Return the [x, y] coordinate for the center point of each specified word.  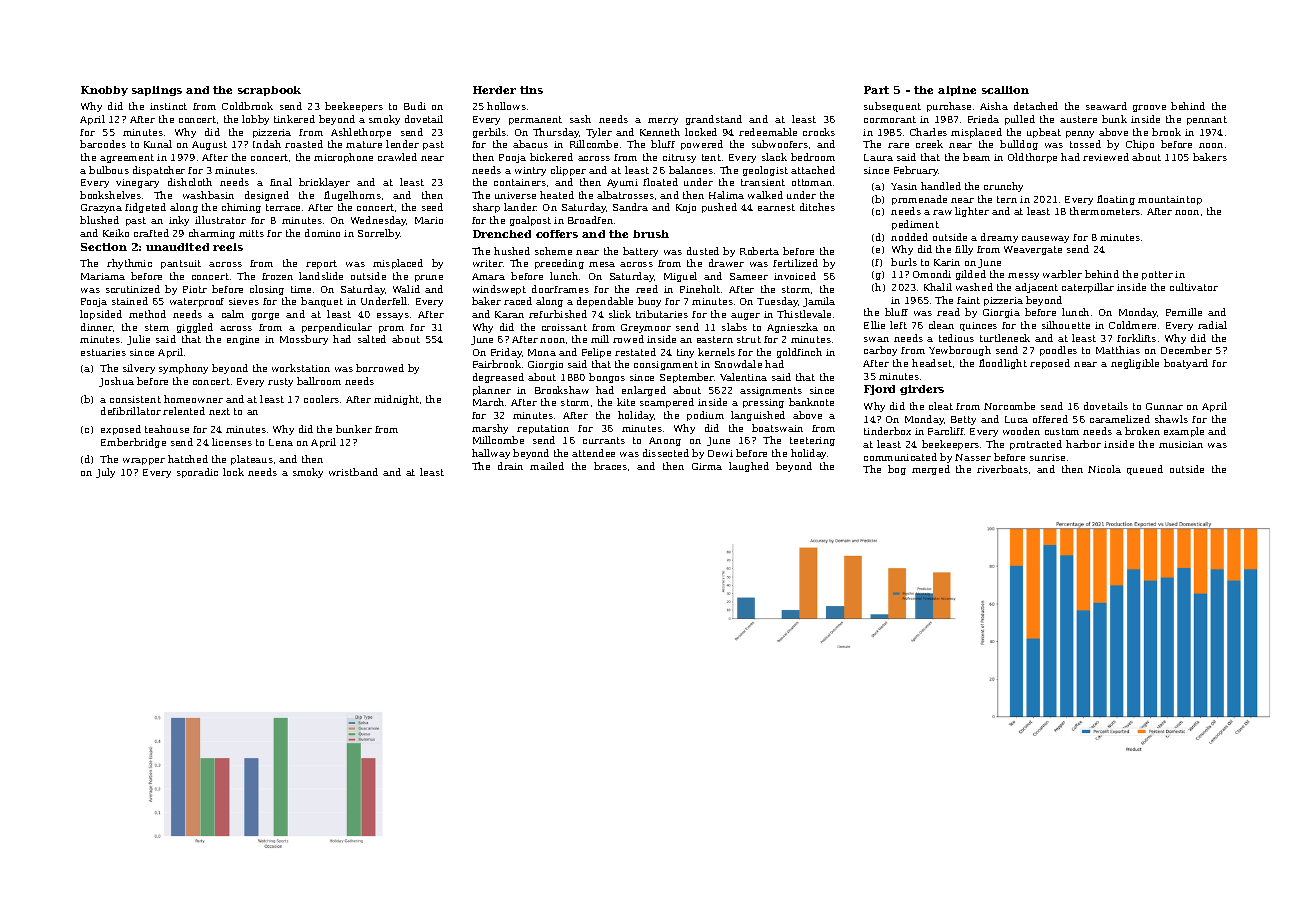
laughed [749, 467]
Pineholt [700, 289]
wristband [353, 472]
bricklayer [324, 183]
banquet [322, 302]
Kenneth [660, 132]
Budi [415, 106]
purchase [949, 107]
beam [976, 157]
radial [1212, 325]
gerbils [489, 133]
